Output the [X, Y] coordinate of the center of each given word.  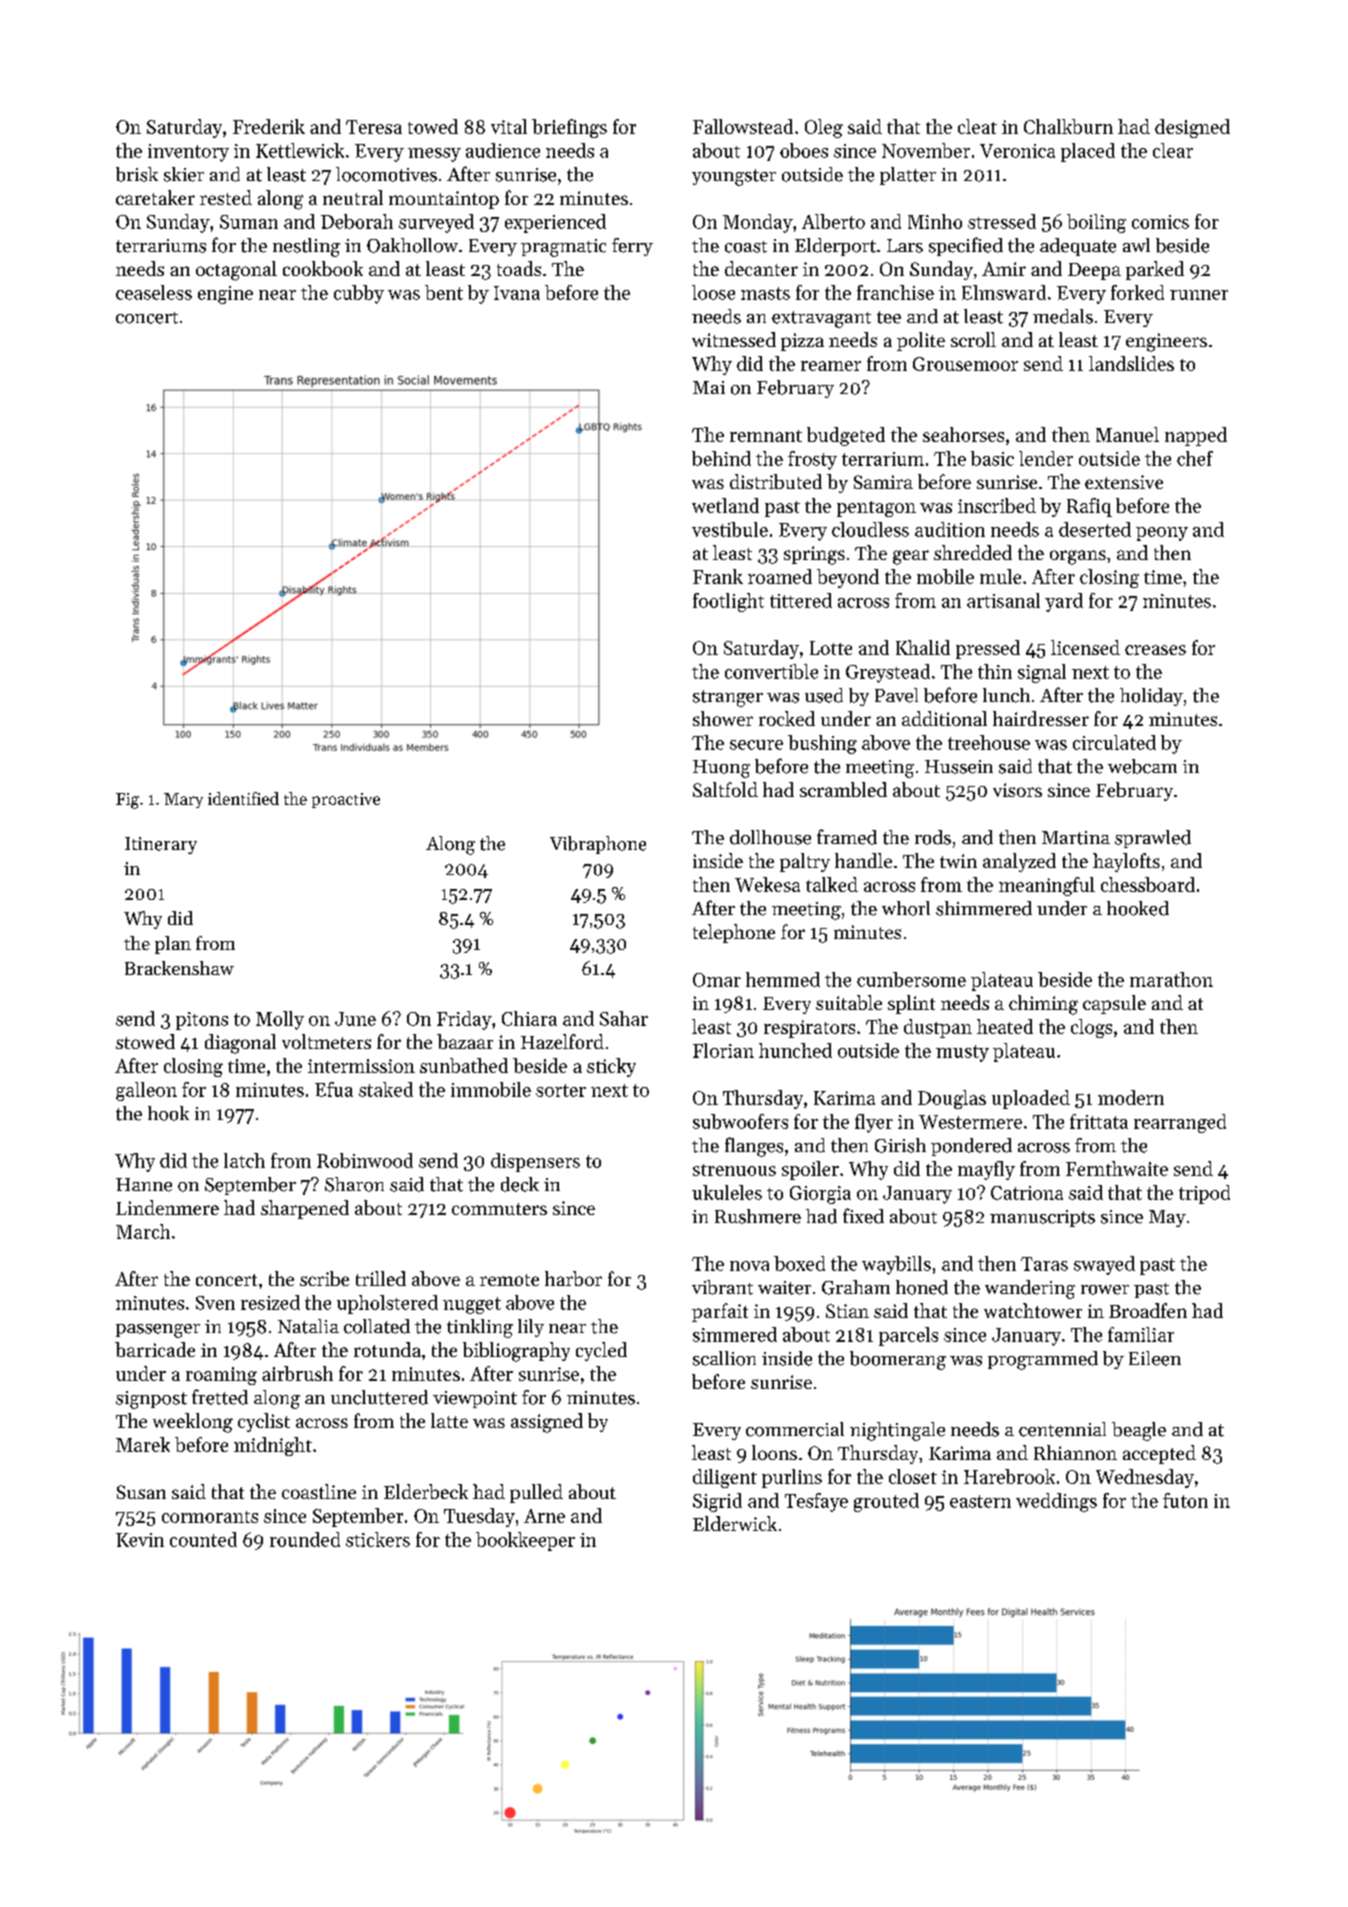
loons [774, 1452]
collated [377, 1326]
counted [203, 1539]
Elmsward [1004, 292]
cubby [359, 294]
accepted [1159, 1454]
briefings [569, 128]
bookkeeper [525, 1541]
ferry [632, 247]
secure [756, 745]
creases [1155, 650]
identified [243, 798]
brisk [137, 174]
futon [1185, 1500]
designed [1192, 128]
